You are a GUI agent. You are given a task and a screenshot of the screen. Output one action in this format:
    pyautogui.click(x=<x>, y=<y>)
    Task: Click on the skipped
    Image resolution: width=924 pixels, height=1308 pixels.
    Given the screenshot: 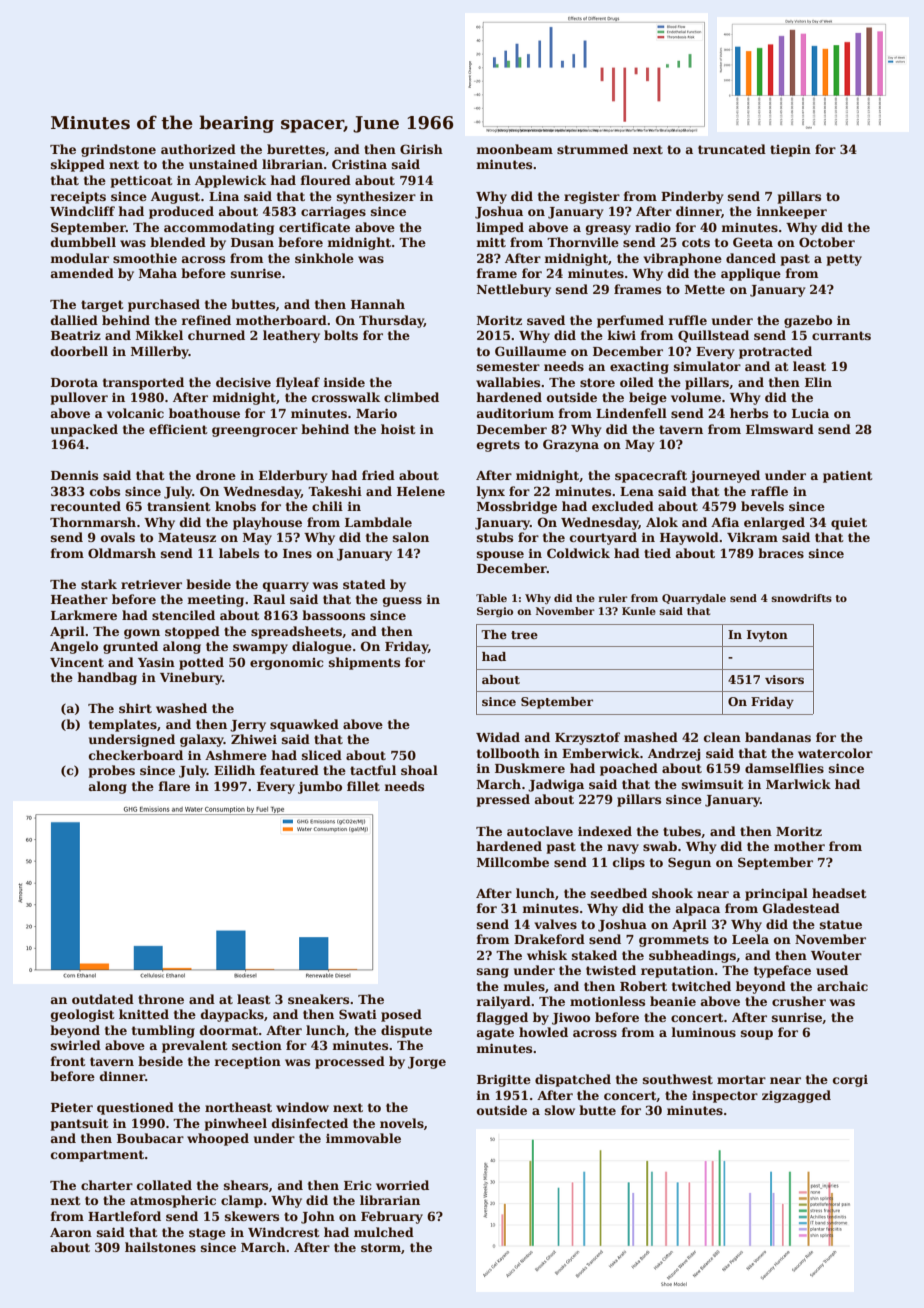 What is the action you would take?
    pyautogui.click(x=78, y=165)
